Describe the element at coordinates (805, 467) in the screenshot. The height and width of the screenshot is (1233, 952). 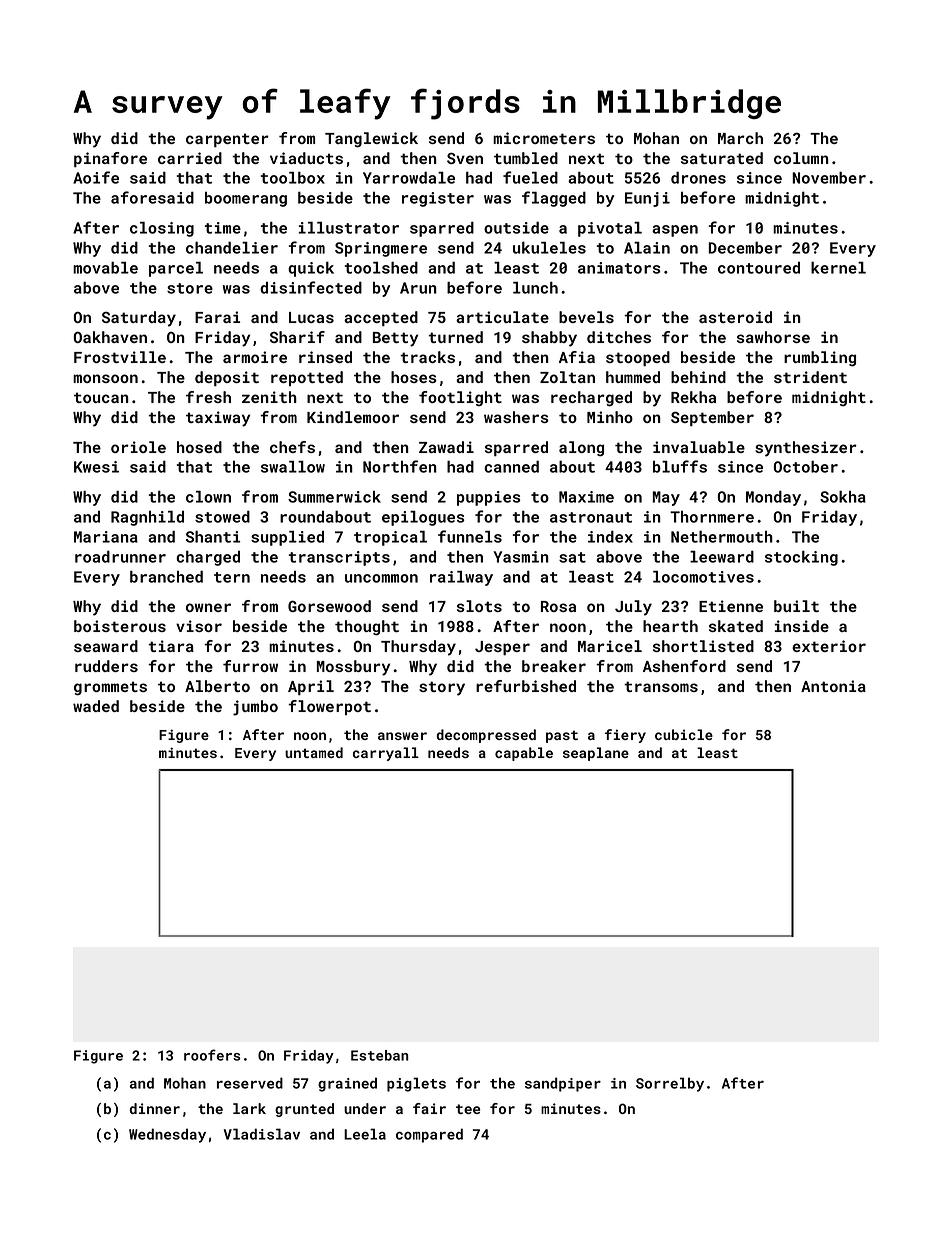
I see `October` at that location.
